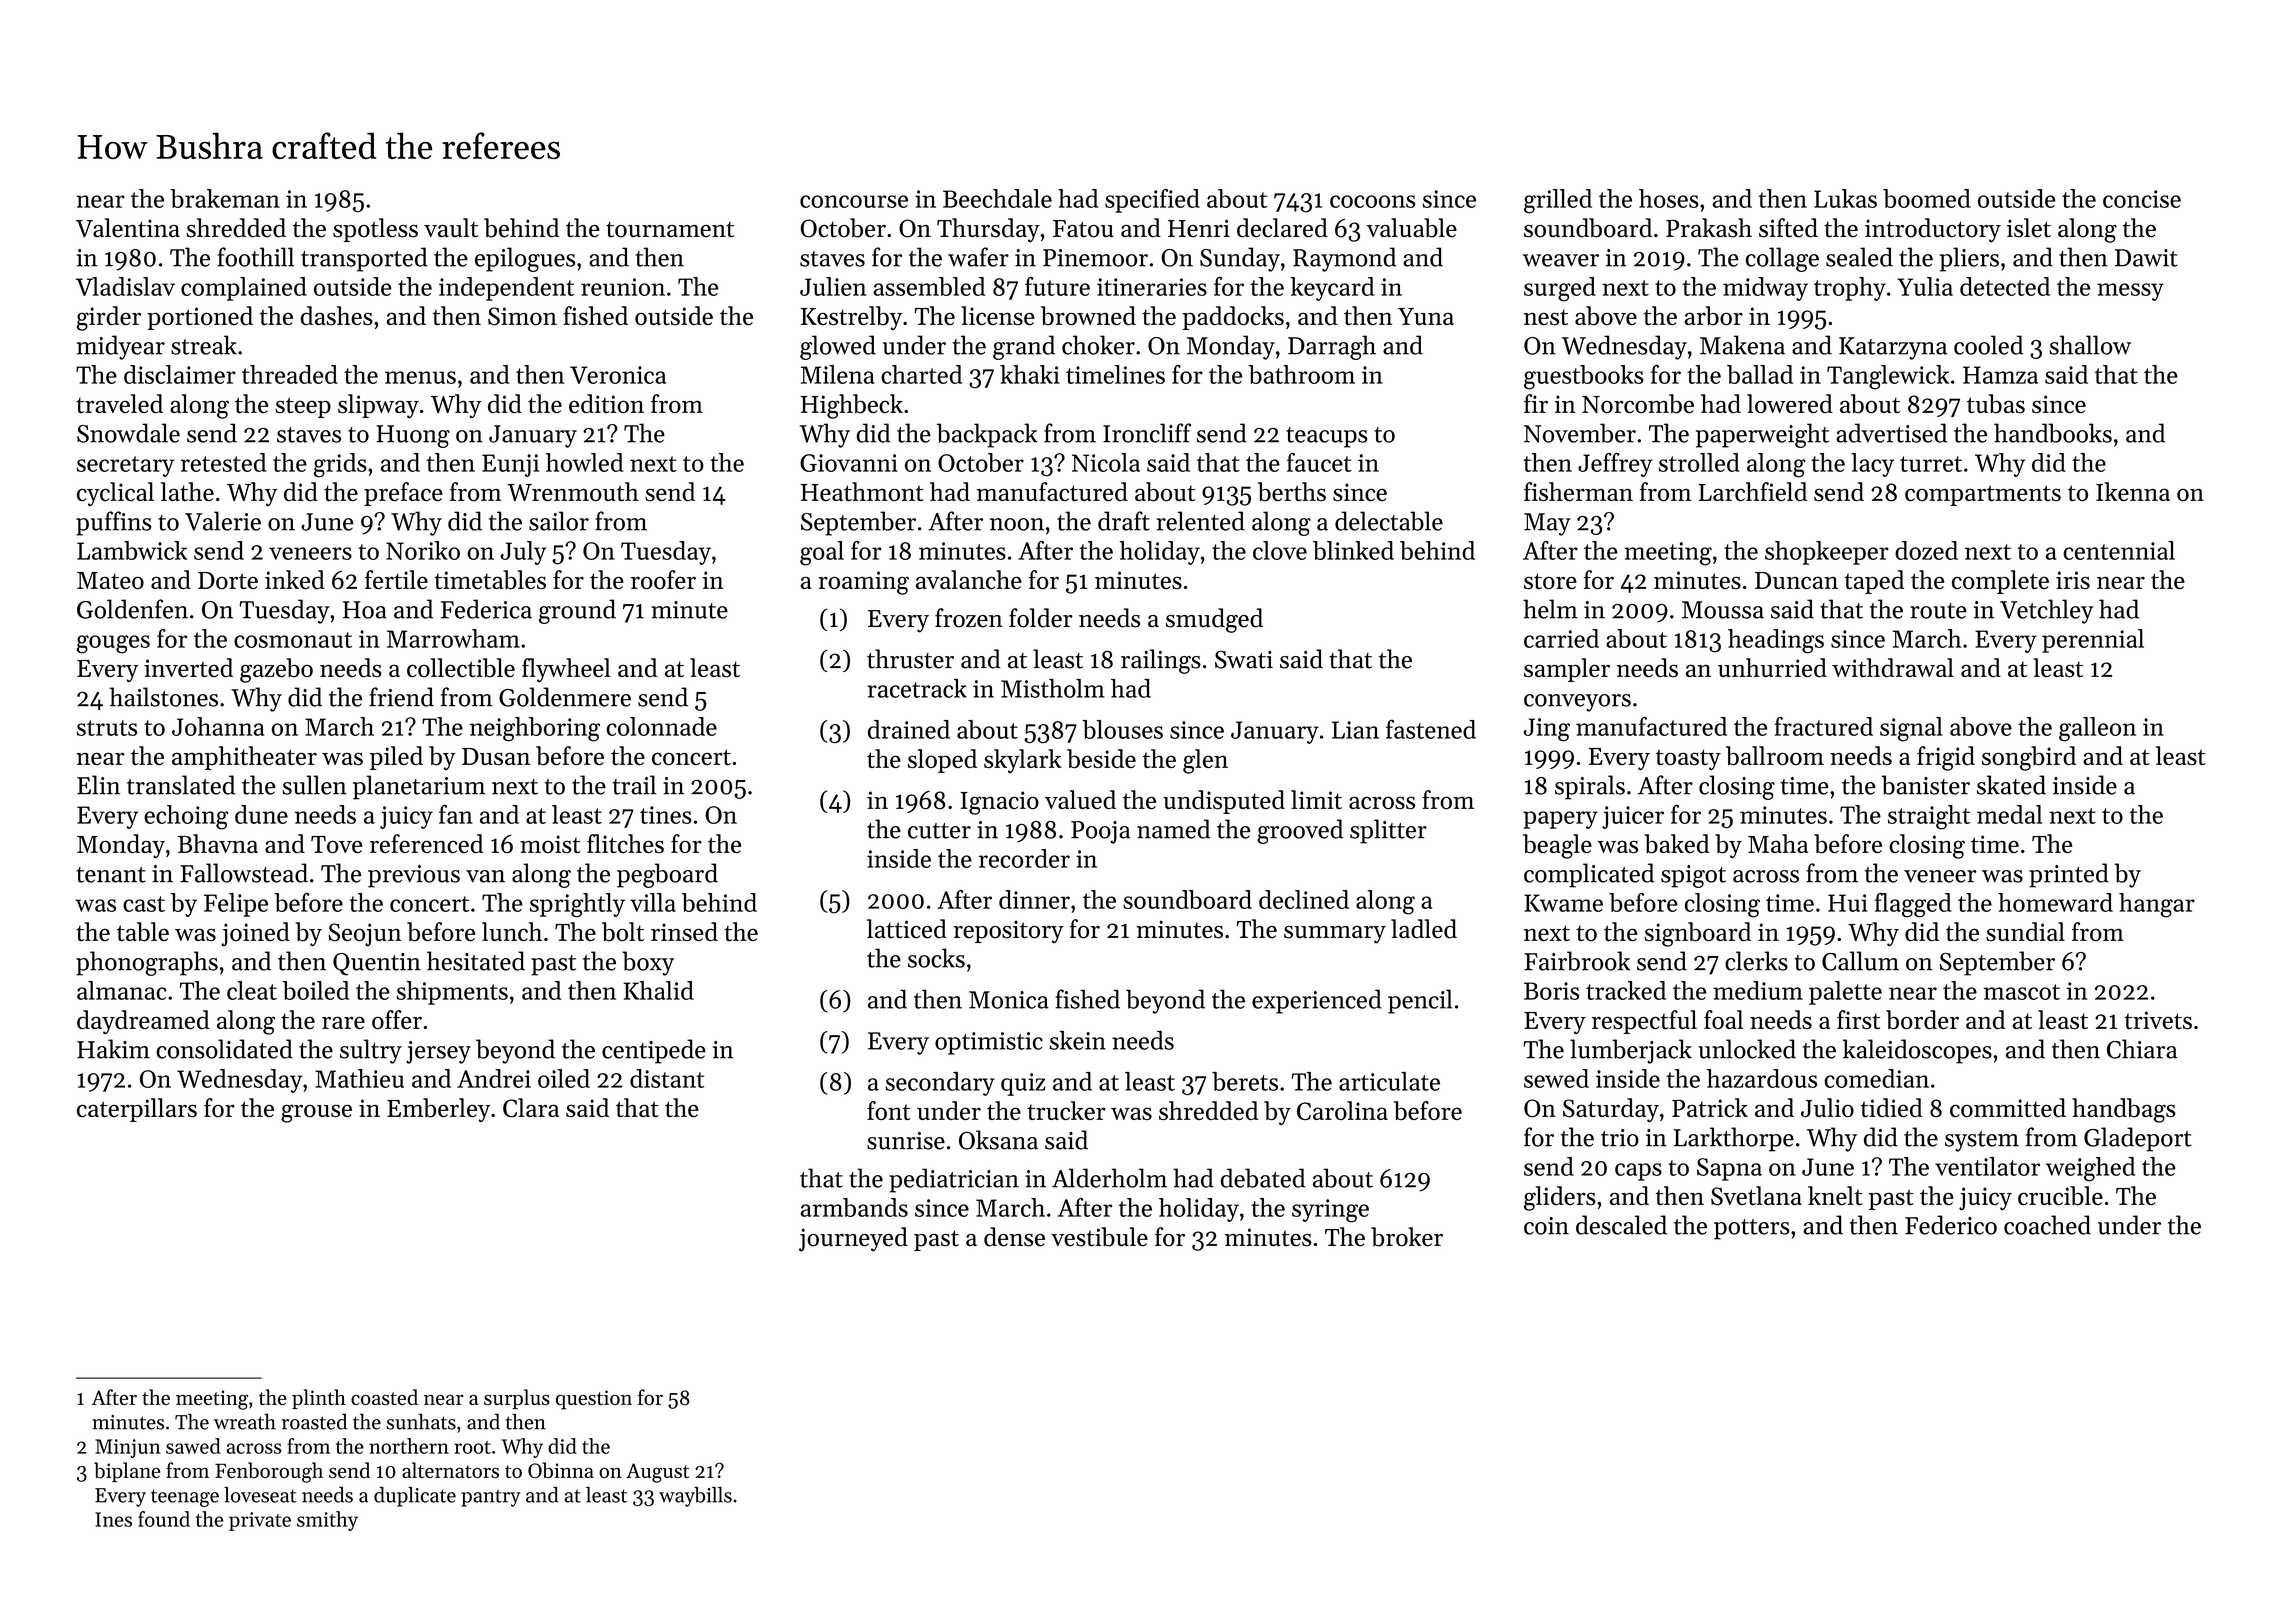 This document has height=1614, width=2282. I want to click on waybills, so click(695, 1497).
